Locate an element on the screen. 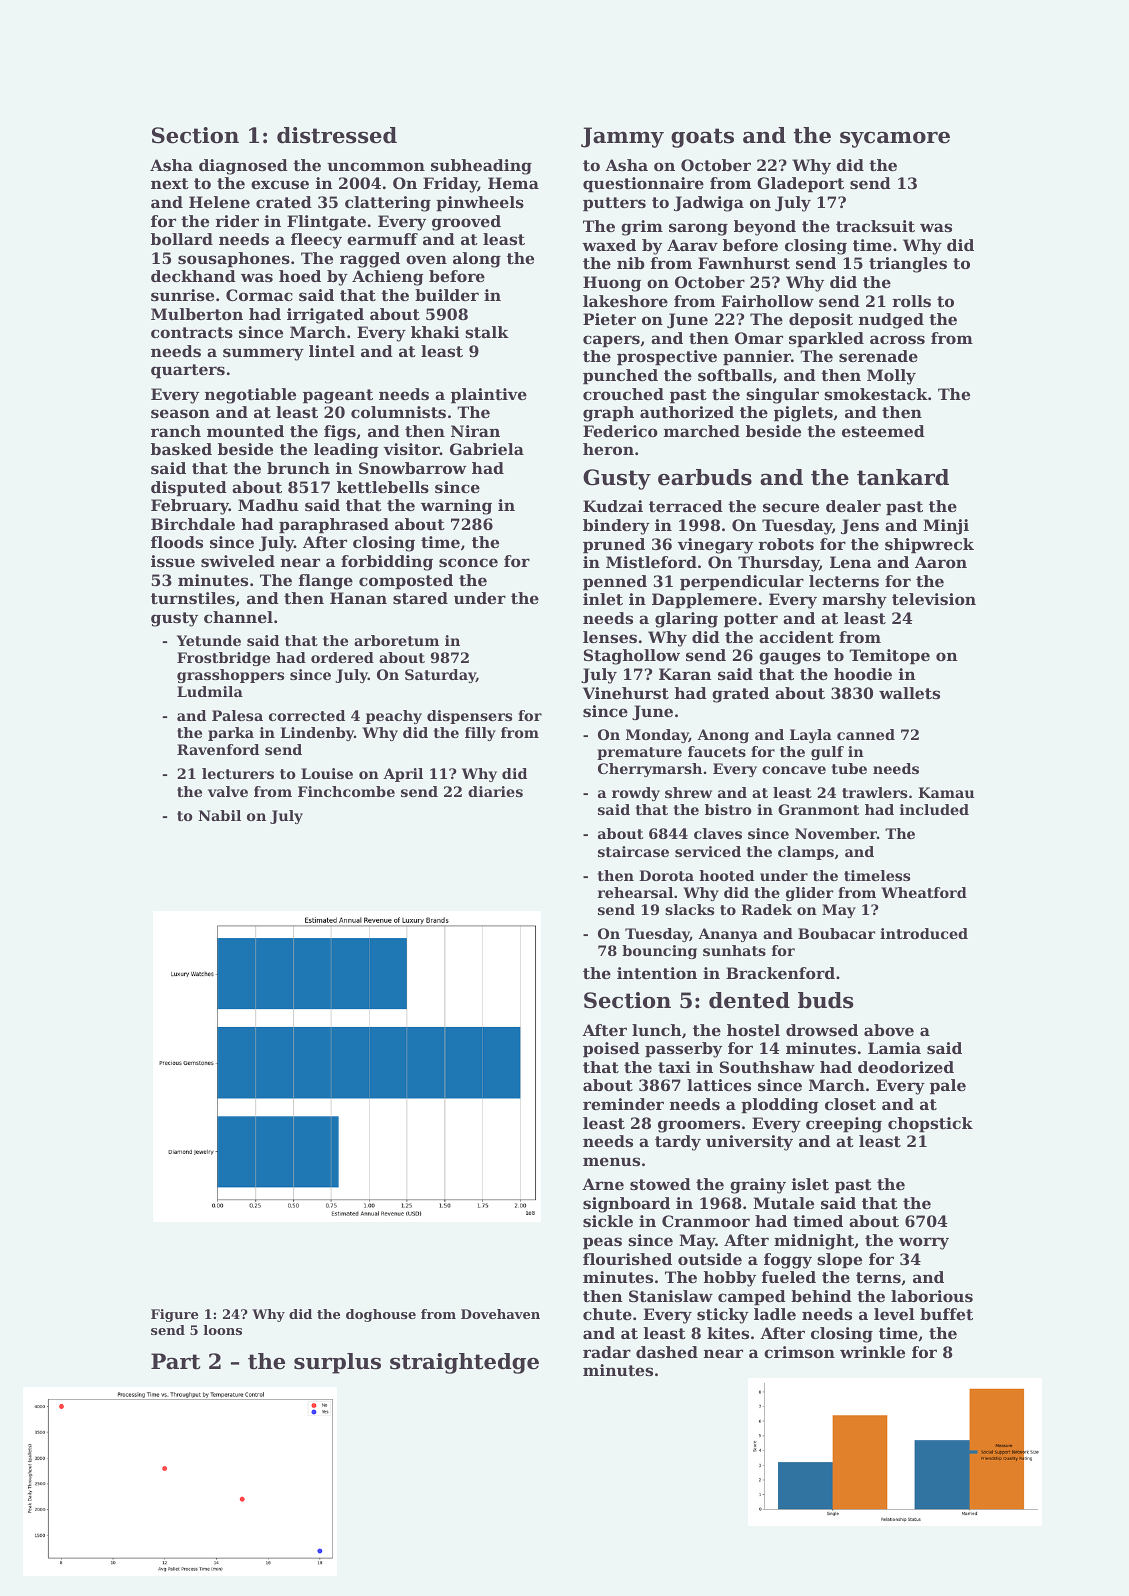 The image size is (1129, 1596). claves is located at coordinates (718, 833).
